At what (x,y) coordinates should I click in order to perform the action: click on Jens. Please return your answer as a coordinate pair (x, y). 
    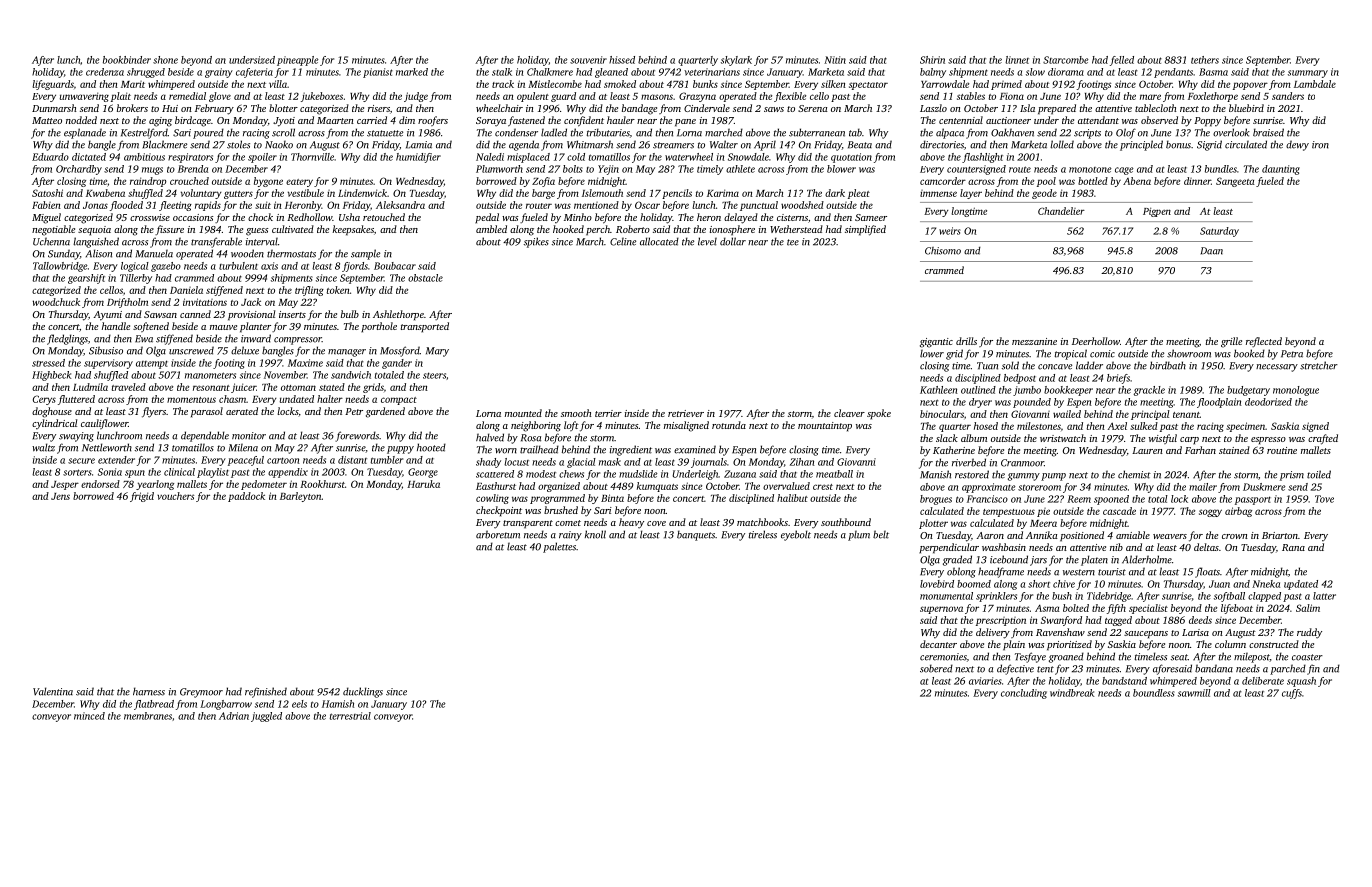
    Looking at the image, I should click on (60, 496).
